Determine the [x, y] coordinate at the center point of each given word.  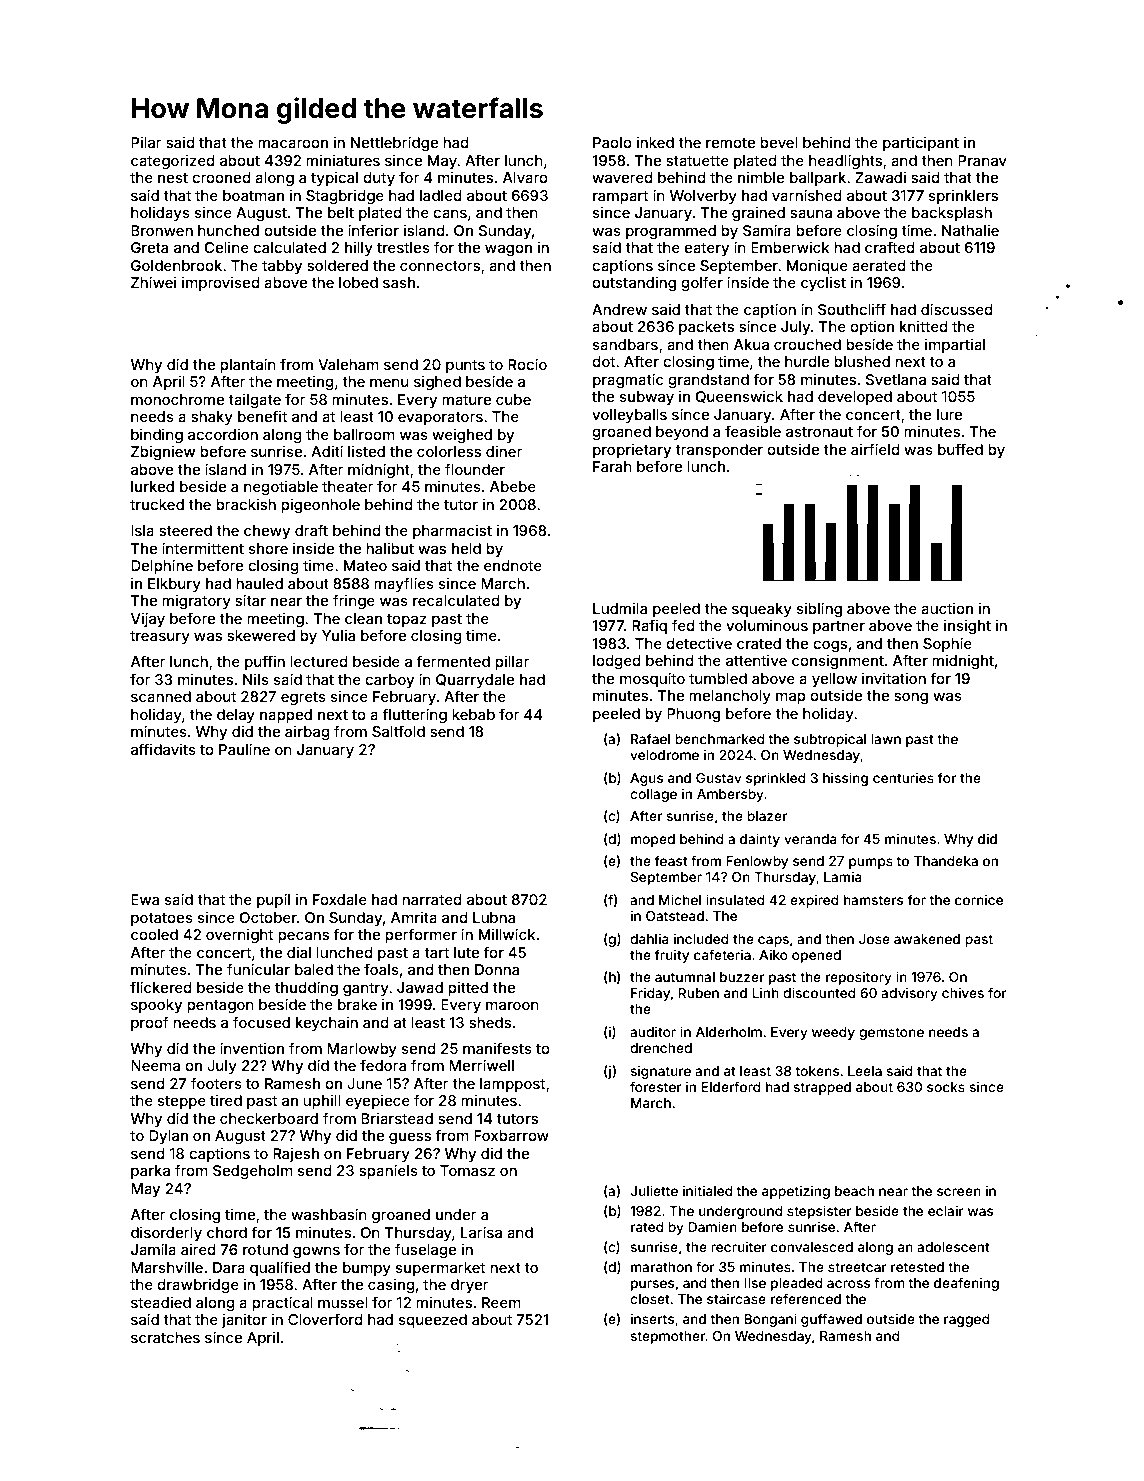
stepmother [667, 1337]
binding [157, 436]
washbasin [329, 1214]
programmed [671, 232]
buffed [960, 449]
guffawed [831, 1320]
